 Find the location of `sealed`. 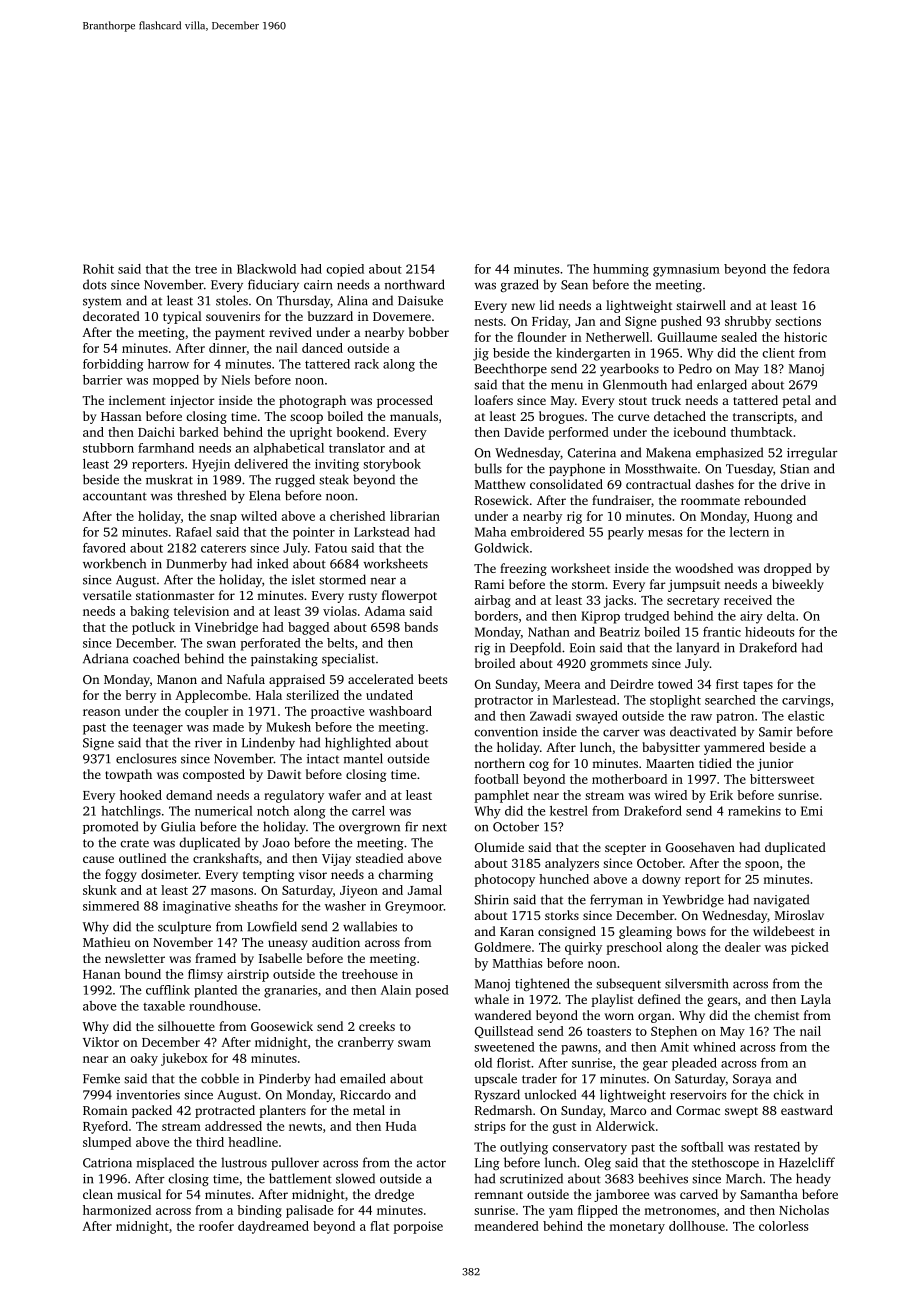

sealed is located at coordinates (739, 337).
